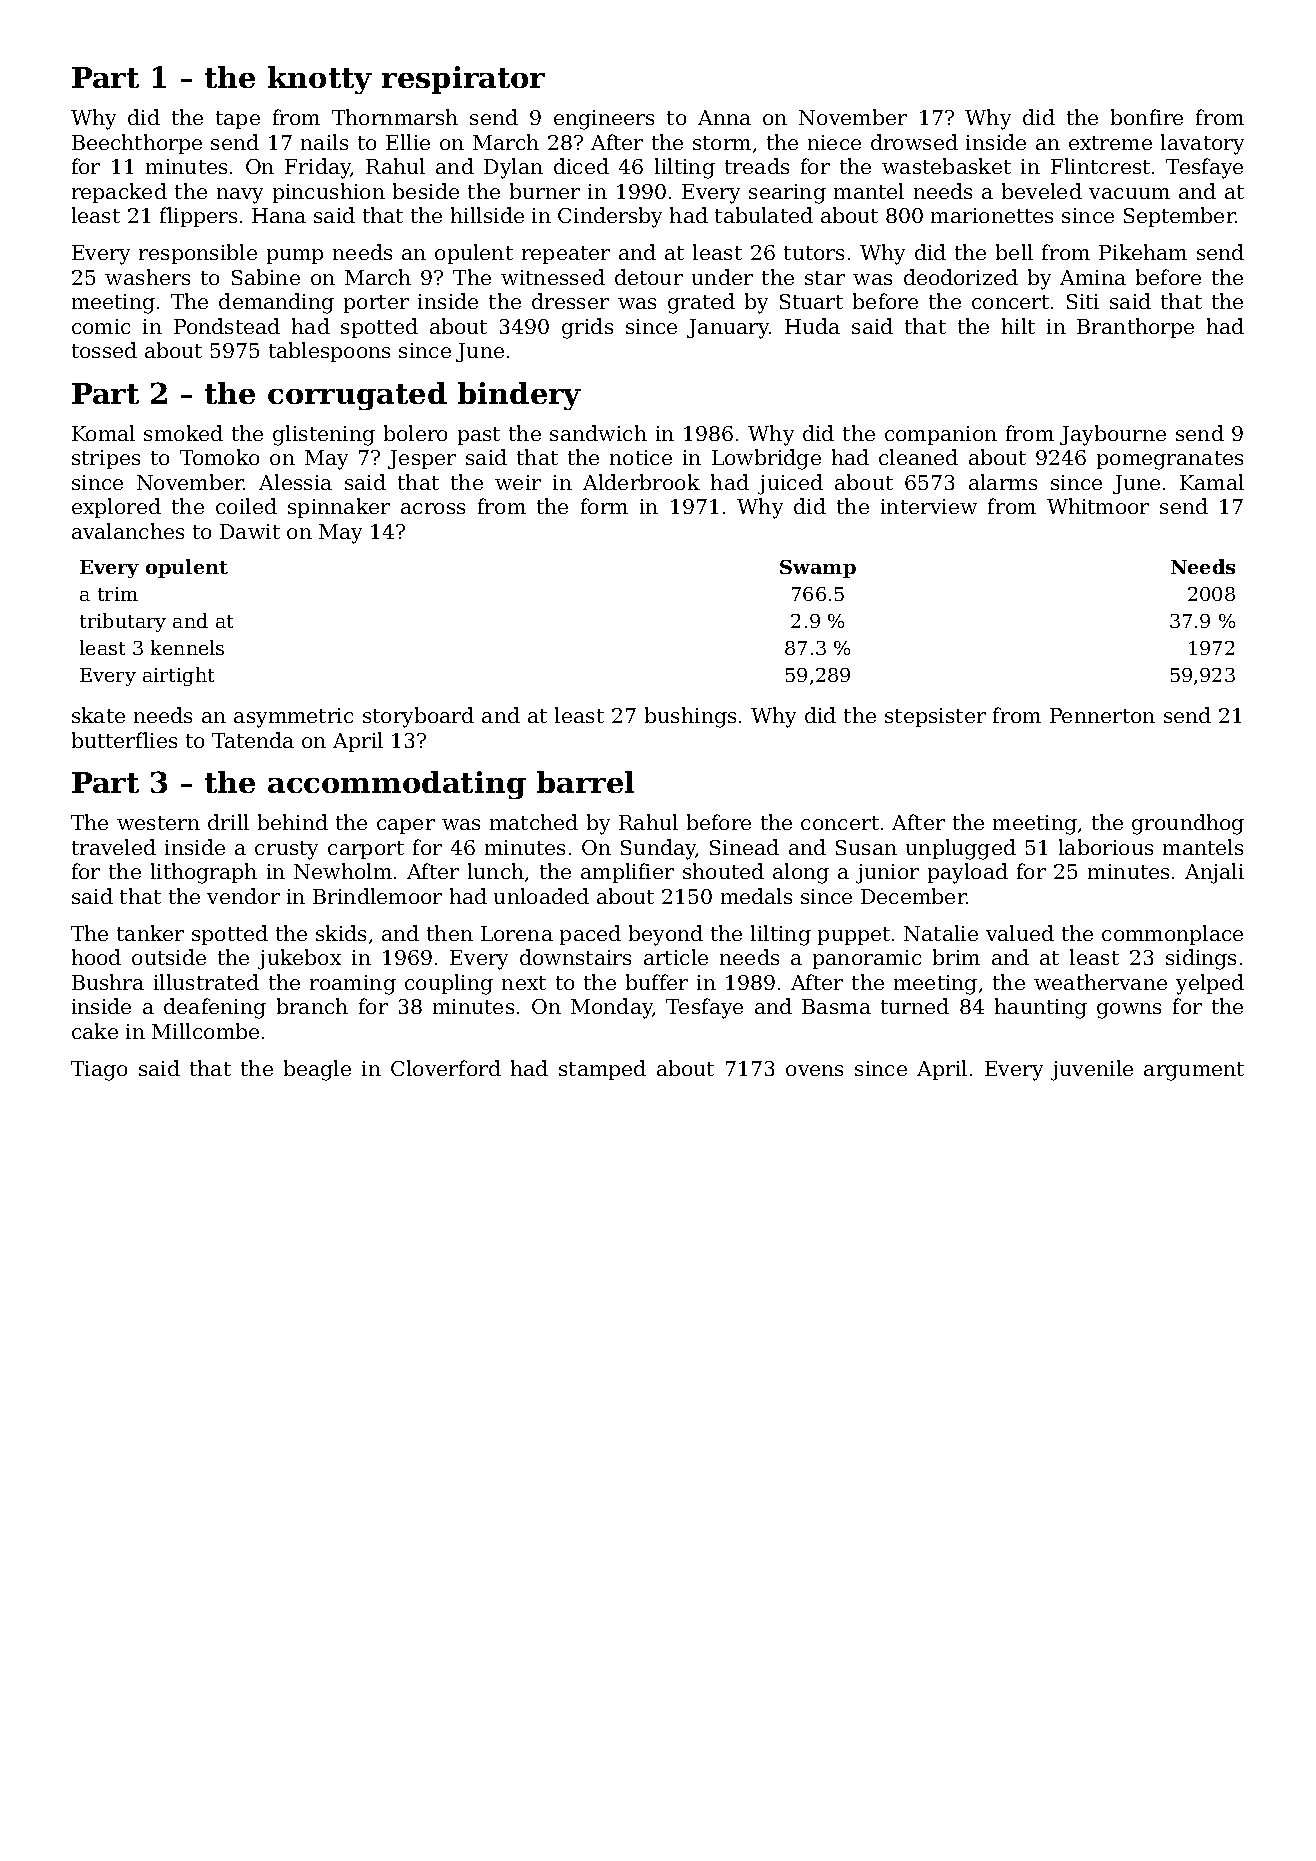 Image resolution: width=1316 pixels, height=1861 pixels. I want to click on beagle, so click(317, 1070).
